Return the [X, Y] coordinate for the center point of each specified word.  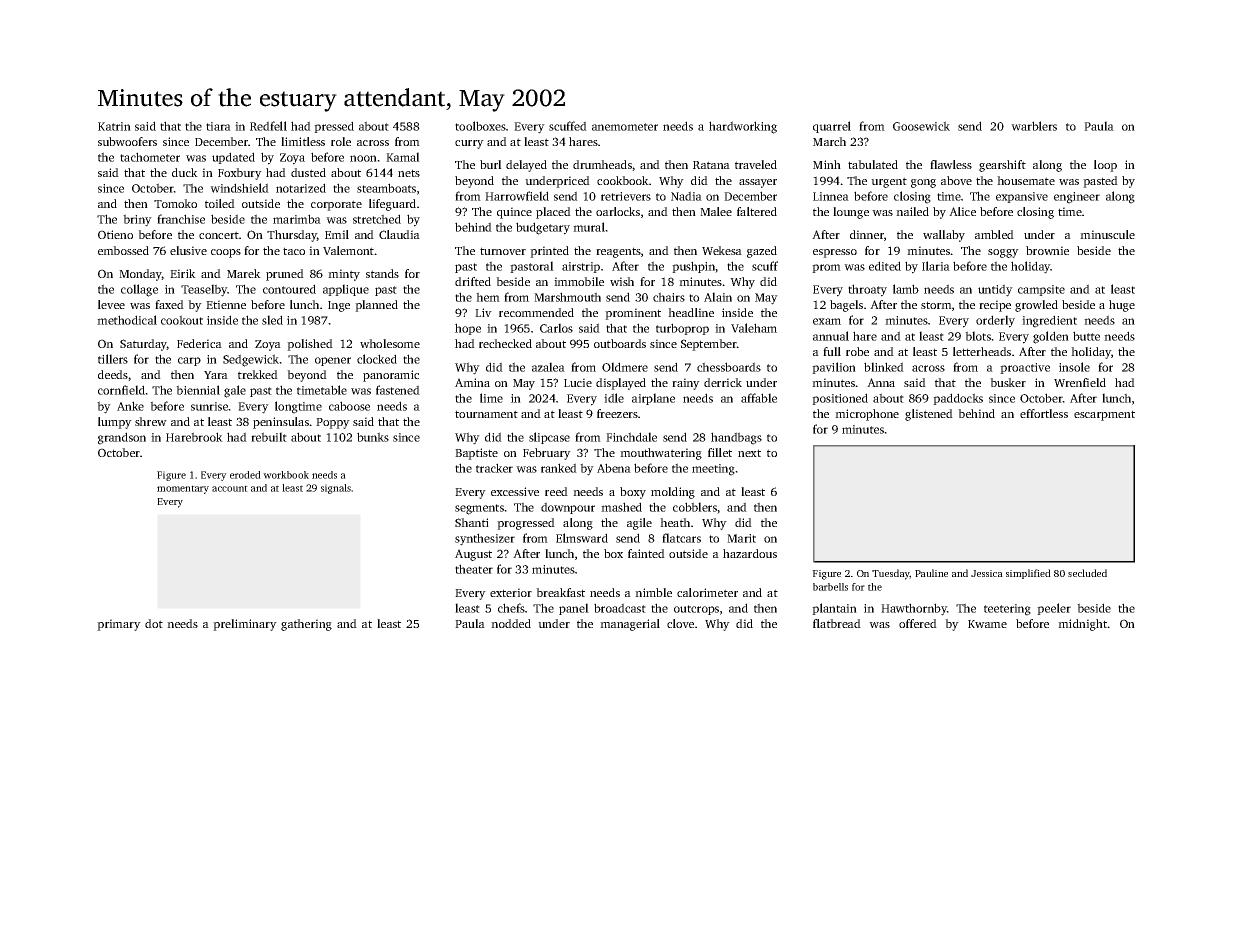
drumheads [602, 164]
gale [235, 391]
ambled [994, 234]
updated [233, 158]
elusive [188, 250]
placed [553, 213]
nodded [511, 623]
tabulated [873, 164]
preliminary [245, 625]
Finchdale [631, 437]
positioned [840, 399]
